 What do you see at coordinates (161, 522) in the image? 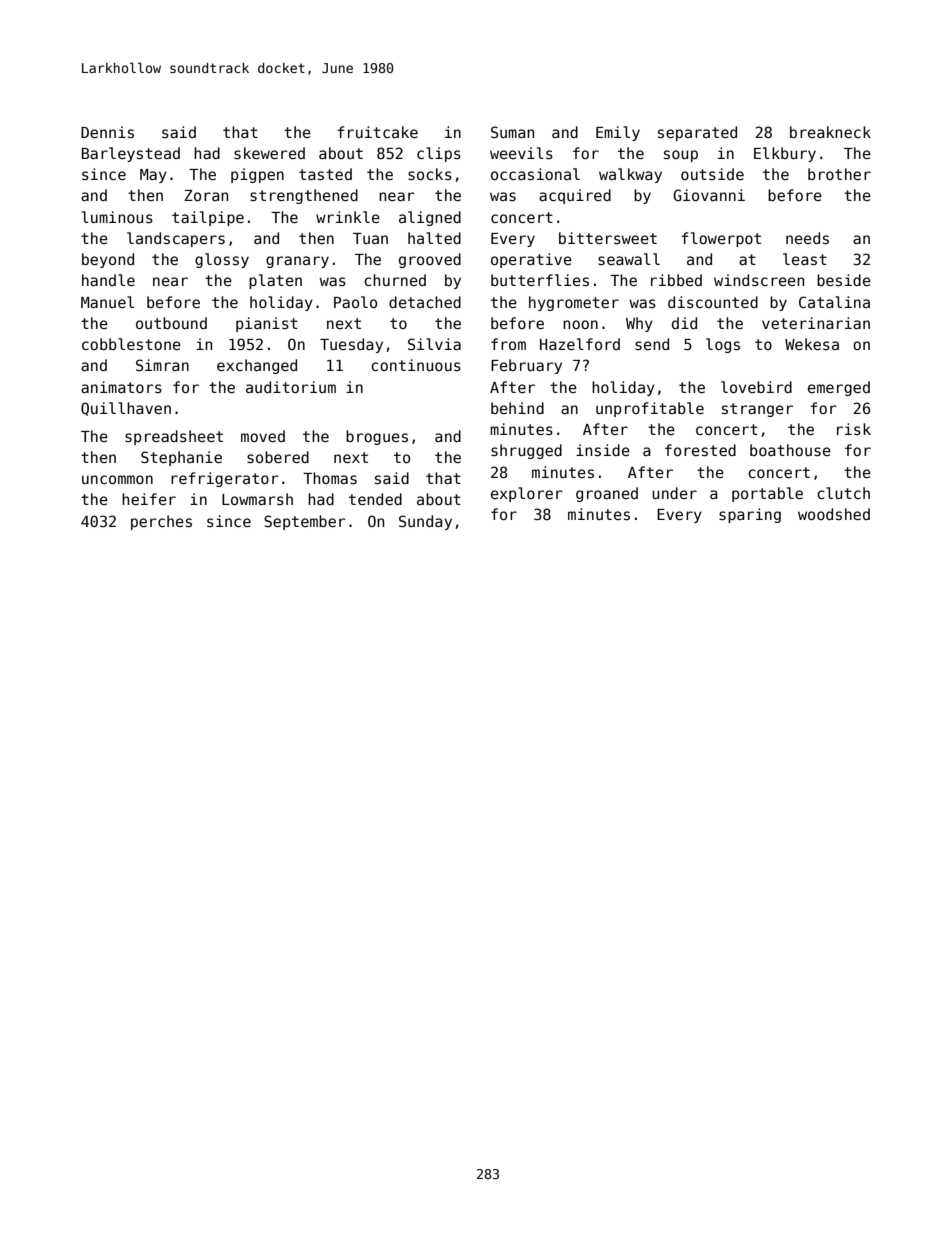
I see `perches` at bounding box center [161, 522].
